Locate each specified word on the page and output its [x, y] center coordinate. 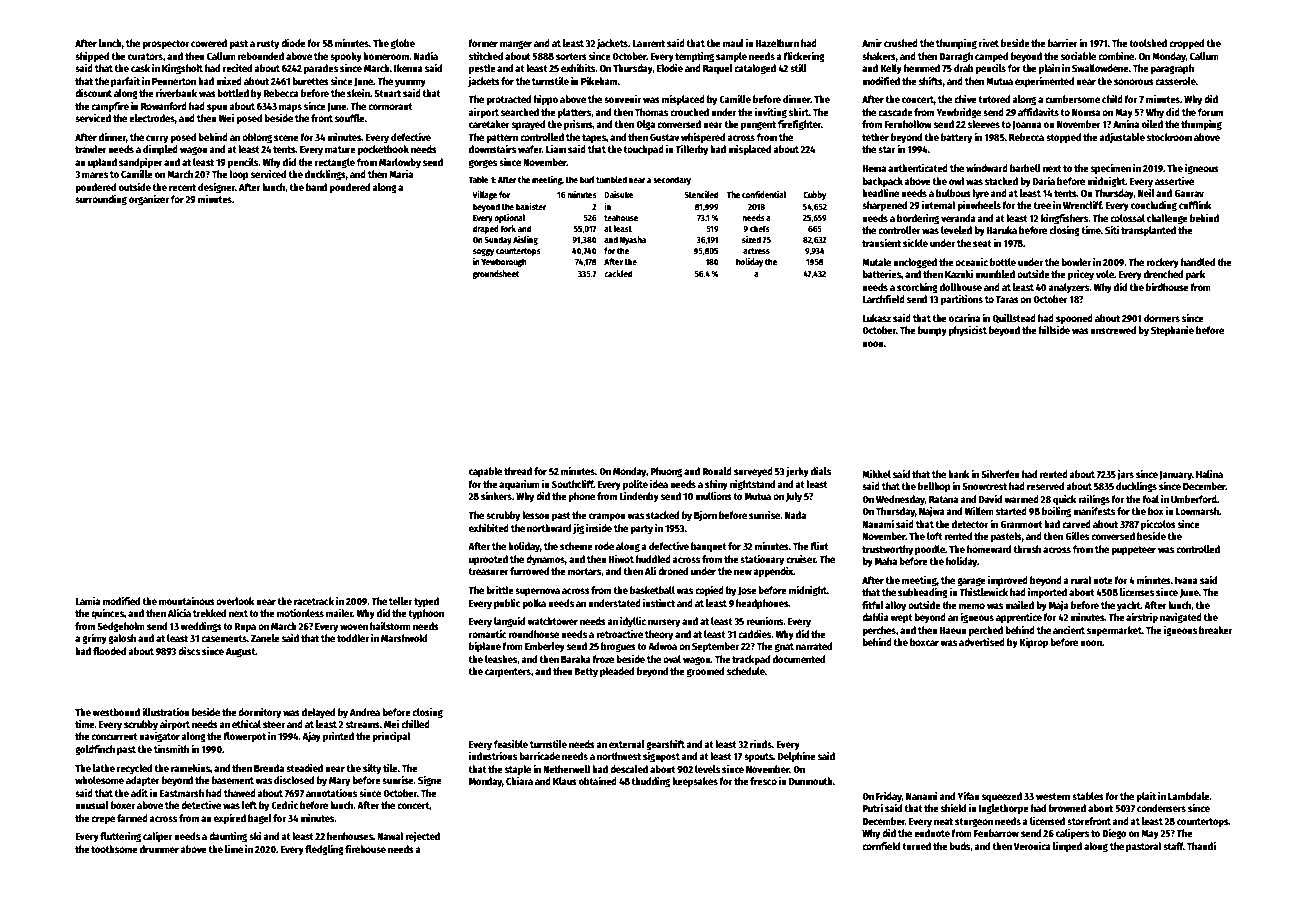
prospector [165, 44]
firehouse [365, 849]
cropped [1186, 44]
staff [1173, 846]
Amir [872, 43]
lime [234, 849]
